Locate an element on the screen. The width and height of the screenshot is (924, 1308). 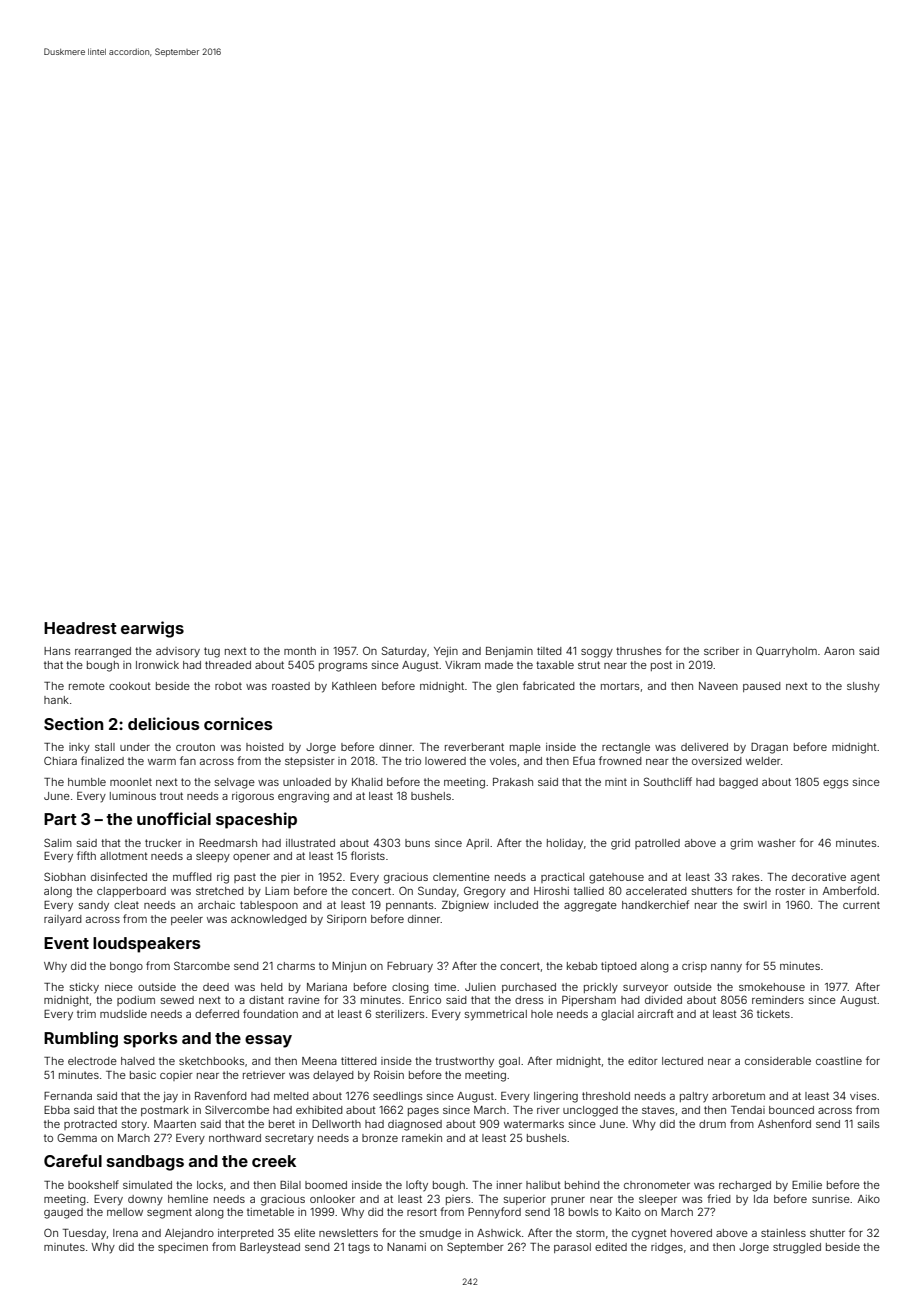
paused is located at coordinates (762, 687).
